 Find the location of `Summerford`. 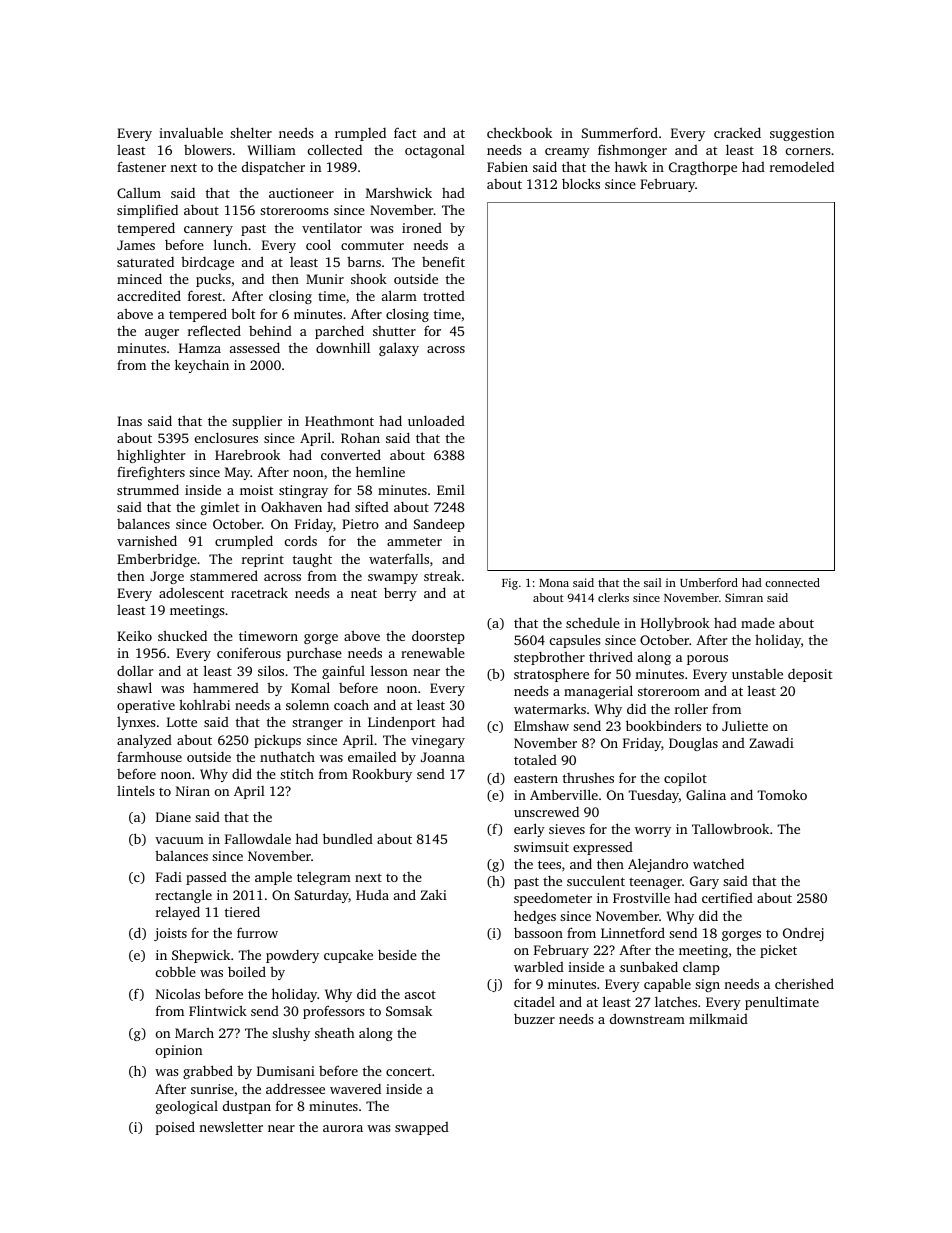

Summerford is located at coordinates (620, 132).
